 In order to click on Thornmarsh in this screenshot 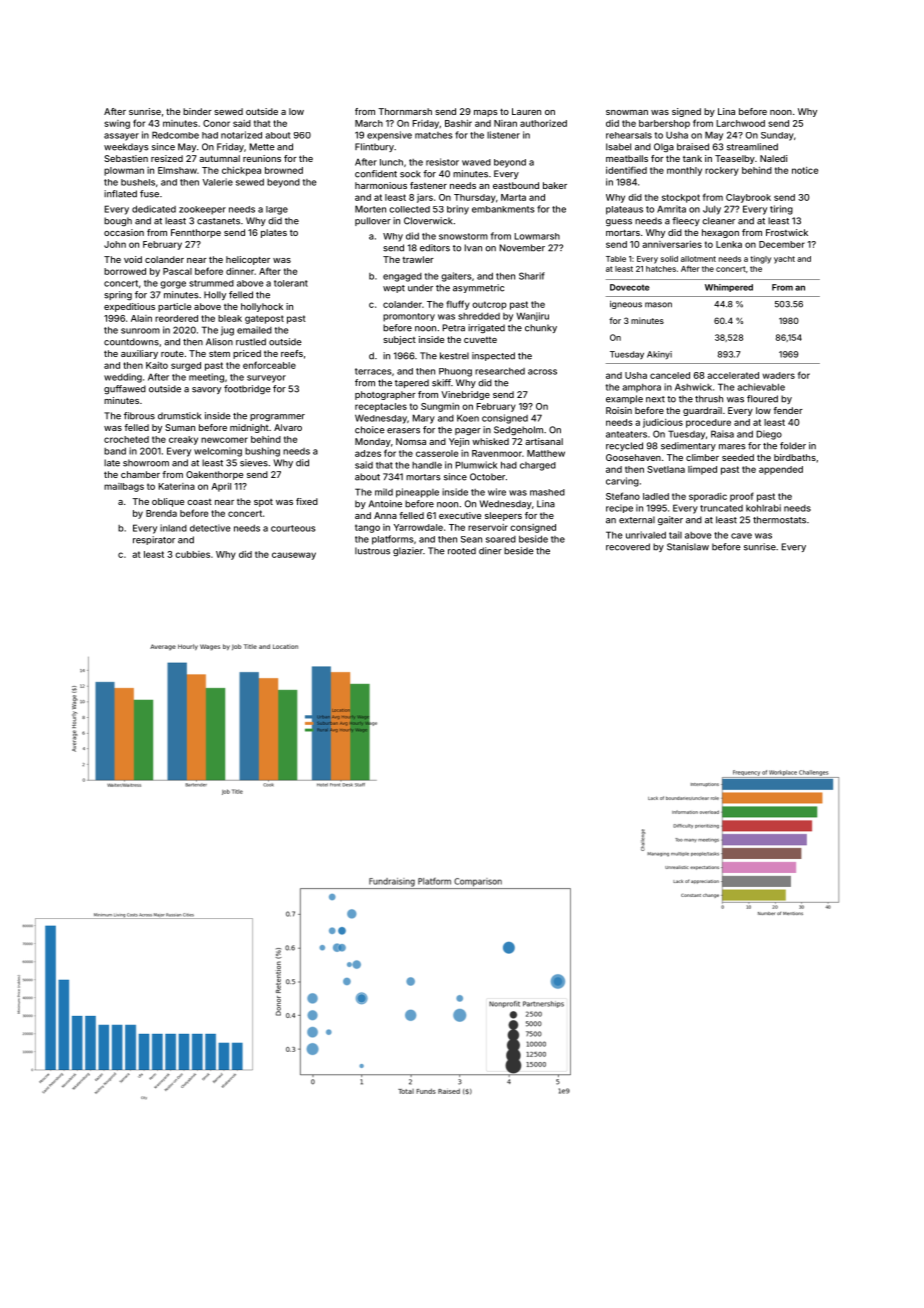, I will do `click(405, 111)`.
